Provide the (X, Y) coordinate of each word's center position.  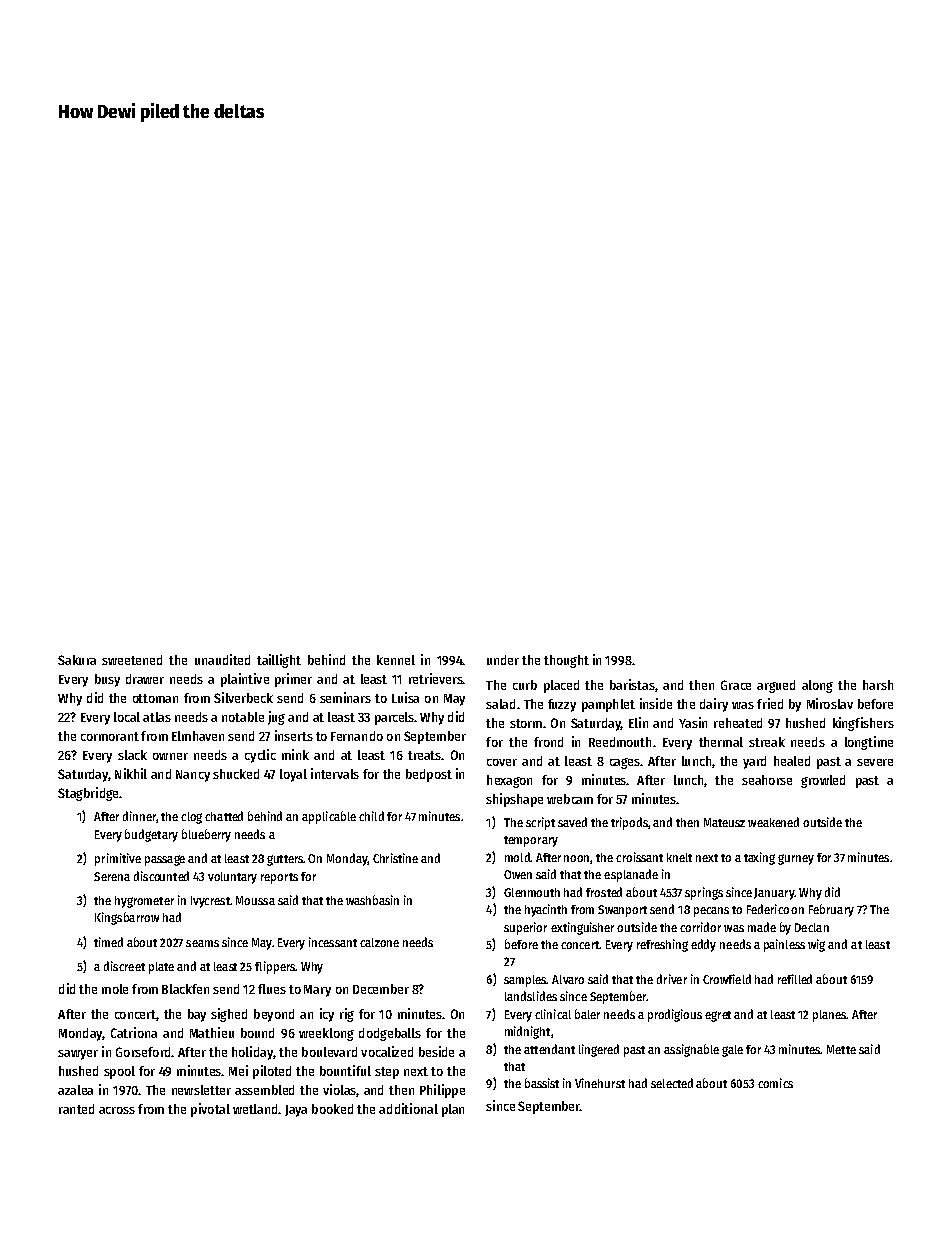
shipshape (514, 800)
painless (784, 945)
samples (525, 981)
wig (816, 945)
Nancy (193, 776)
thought (566, 661)
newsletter (201, 1090)
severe (875, 762)
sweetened (132, 660)
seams (202, 943)
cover (502, 762)
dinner (139, 816)
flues (272, 989)
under (503, 660)
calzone (379, 942)
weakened (773, 822)
